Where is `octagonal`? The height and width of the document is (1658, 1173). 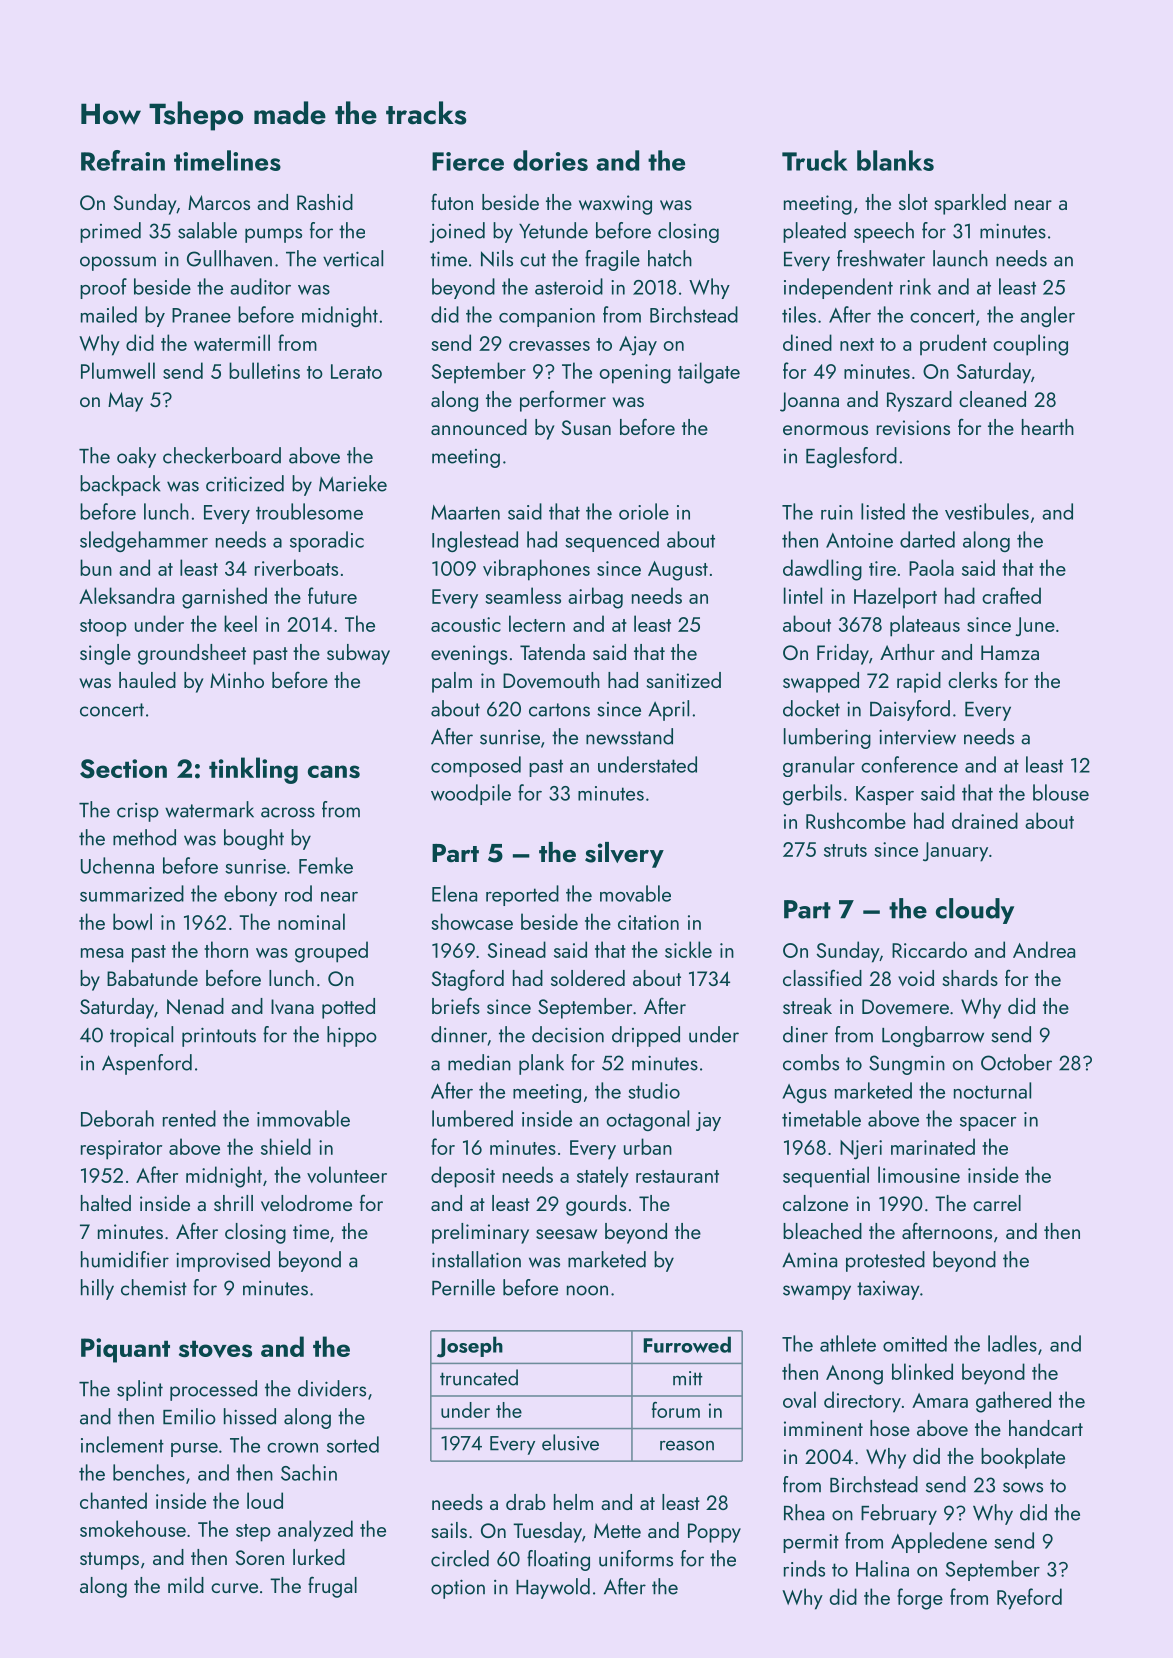
octagonal is located at coordinates (648, 1120).
